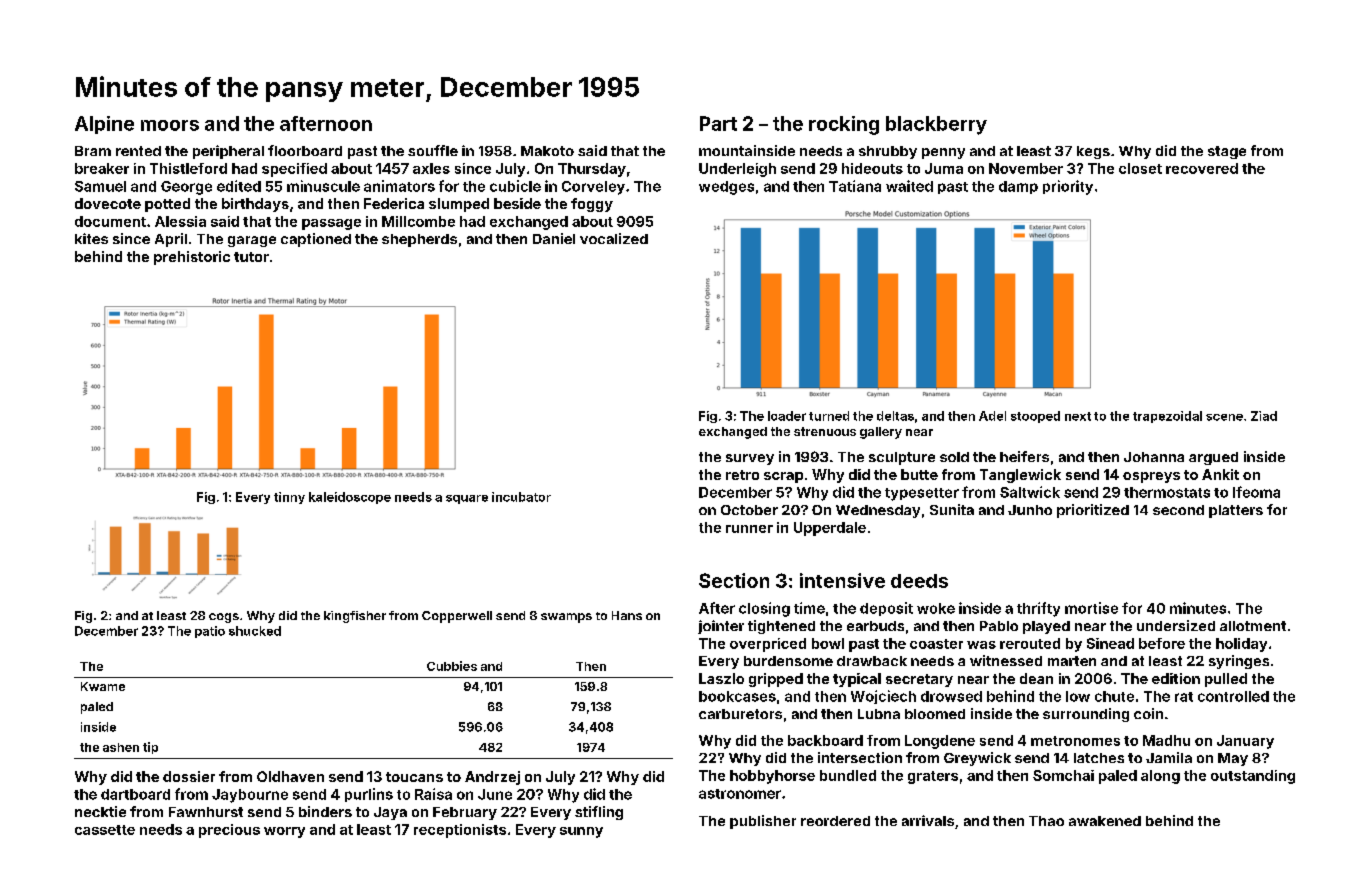 Image resolution: width=1372 pixels, height=887 pixels. Describe the element at coordinates (933, 777) in the screenshot. I see `graters` at that location.
